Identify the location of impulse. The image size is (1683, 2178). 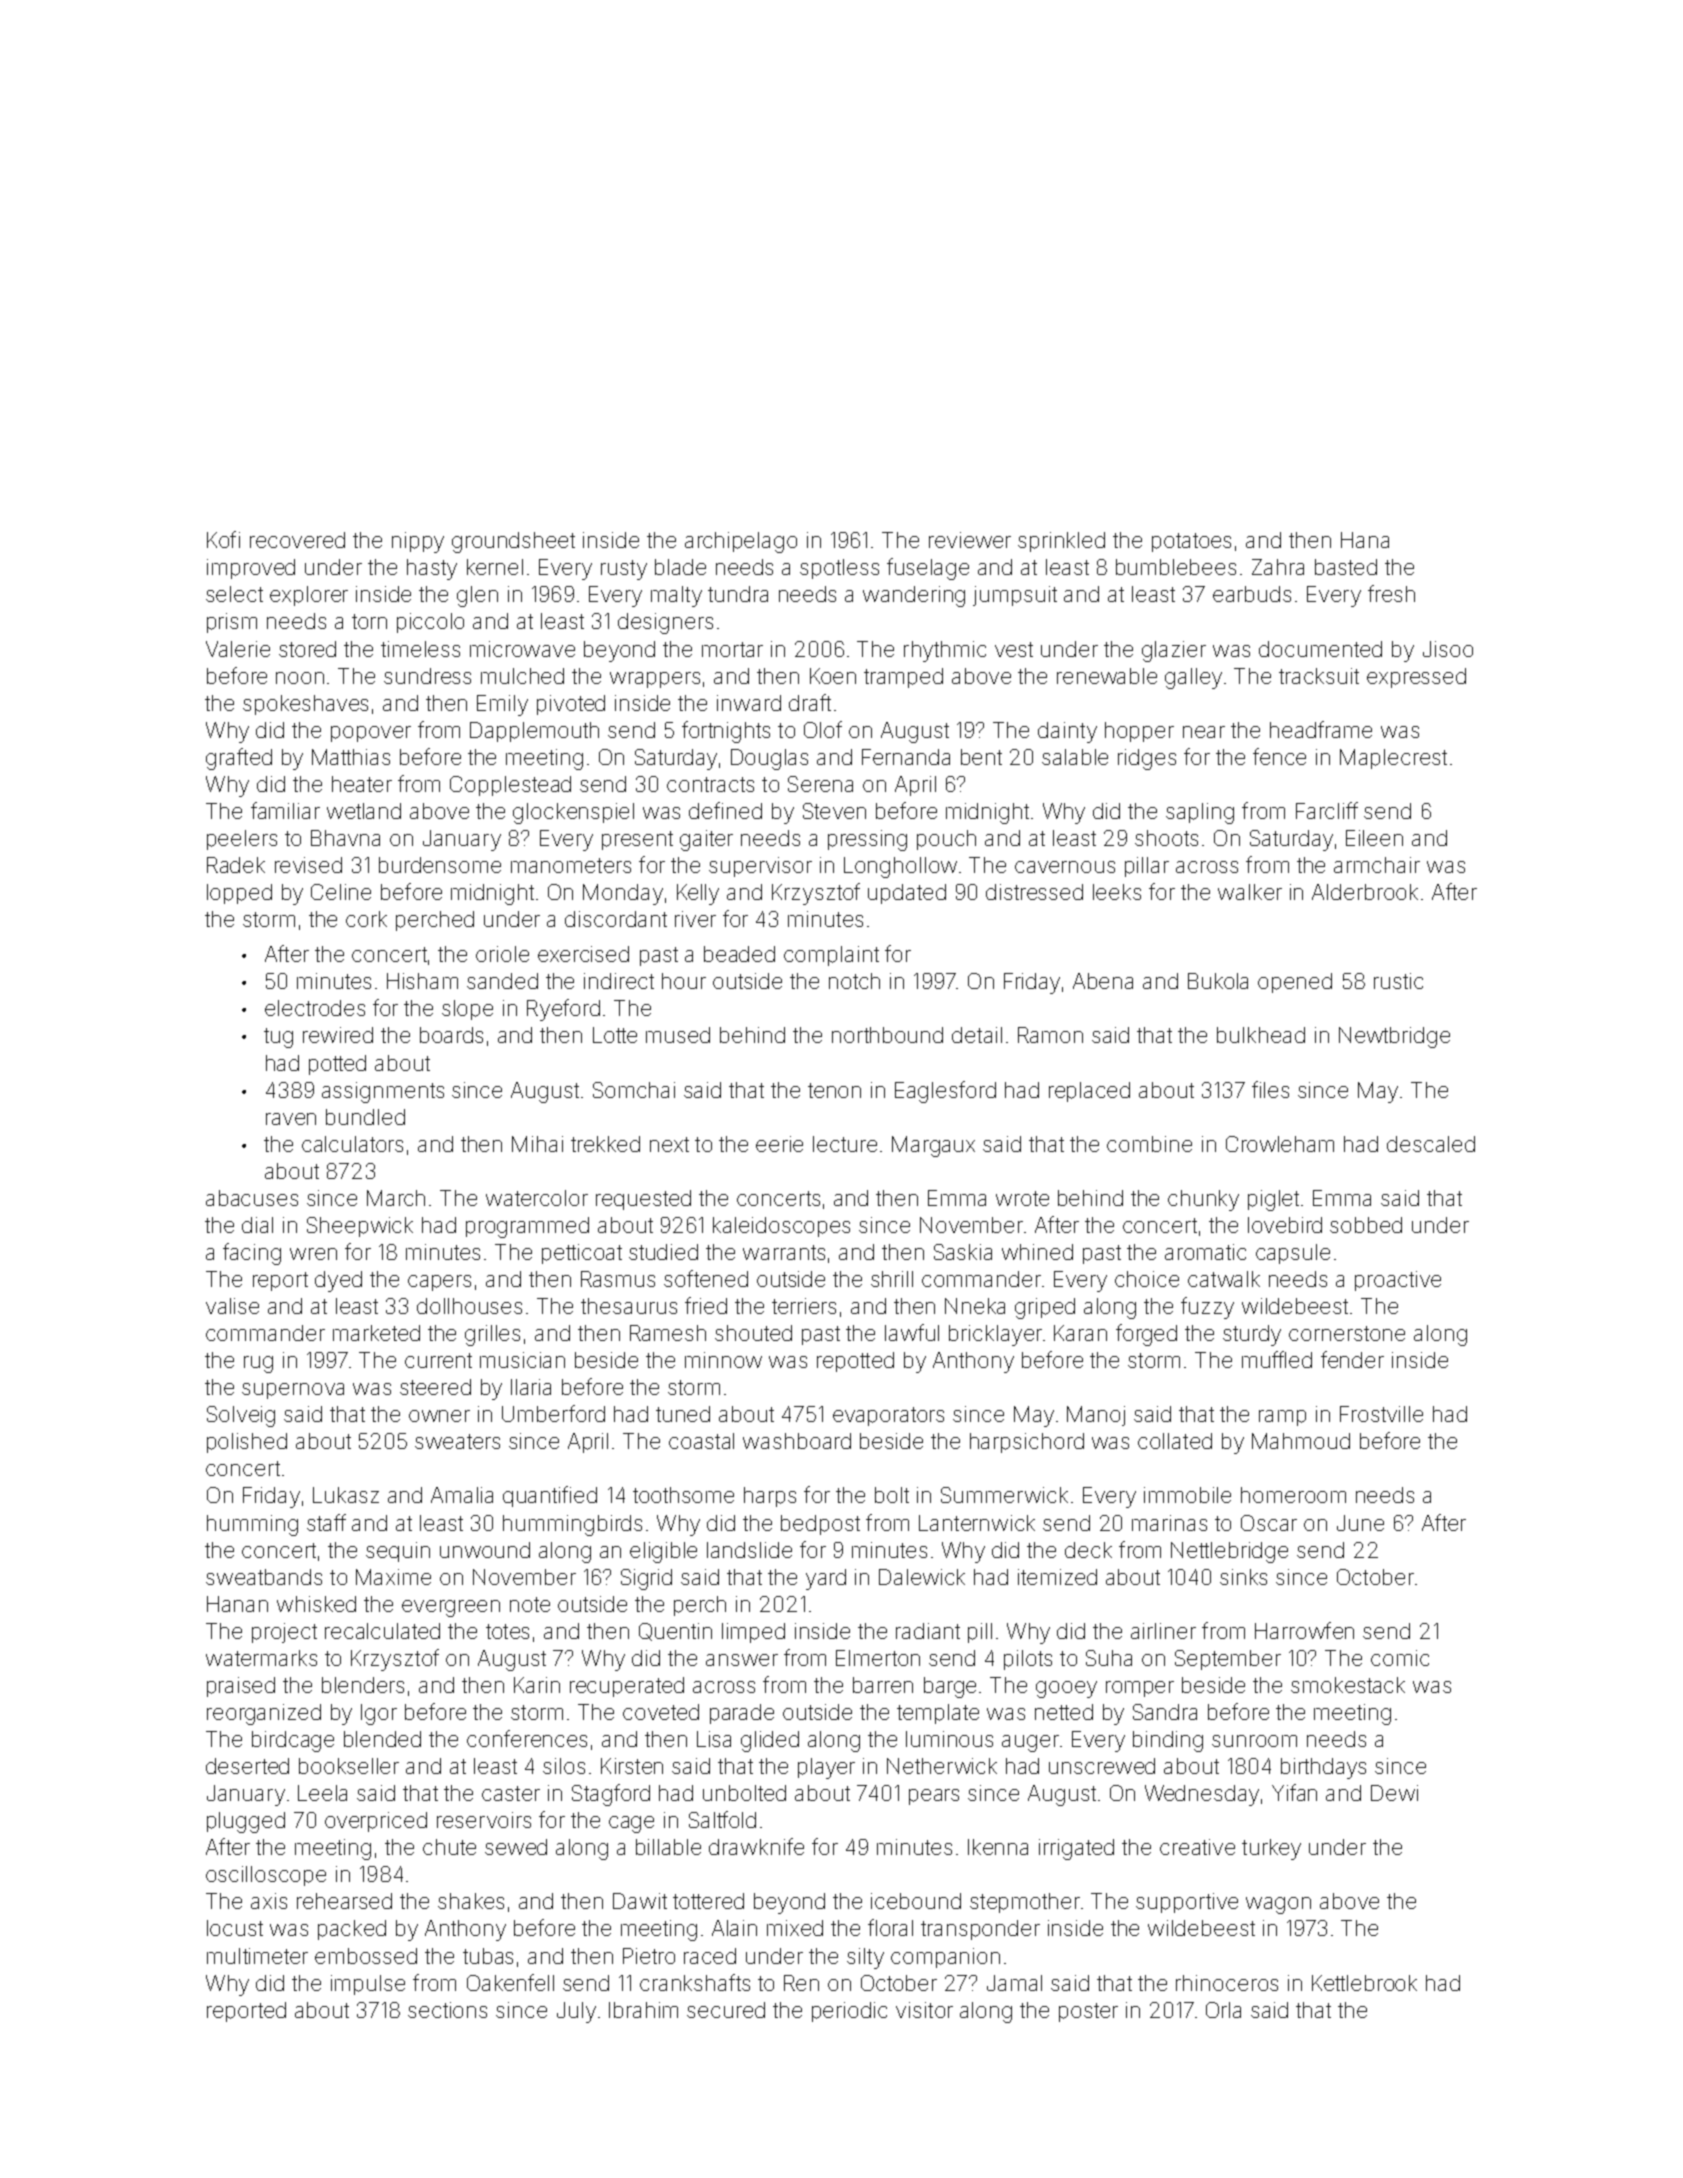
(368, 1985).
